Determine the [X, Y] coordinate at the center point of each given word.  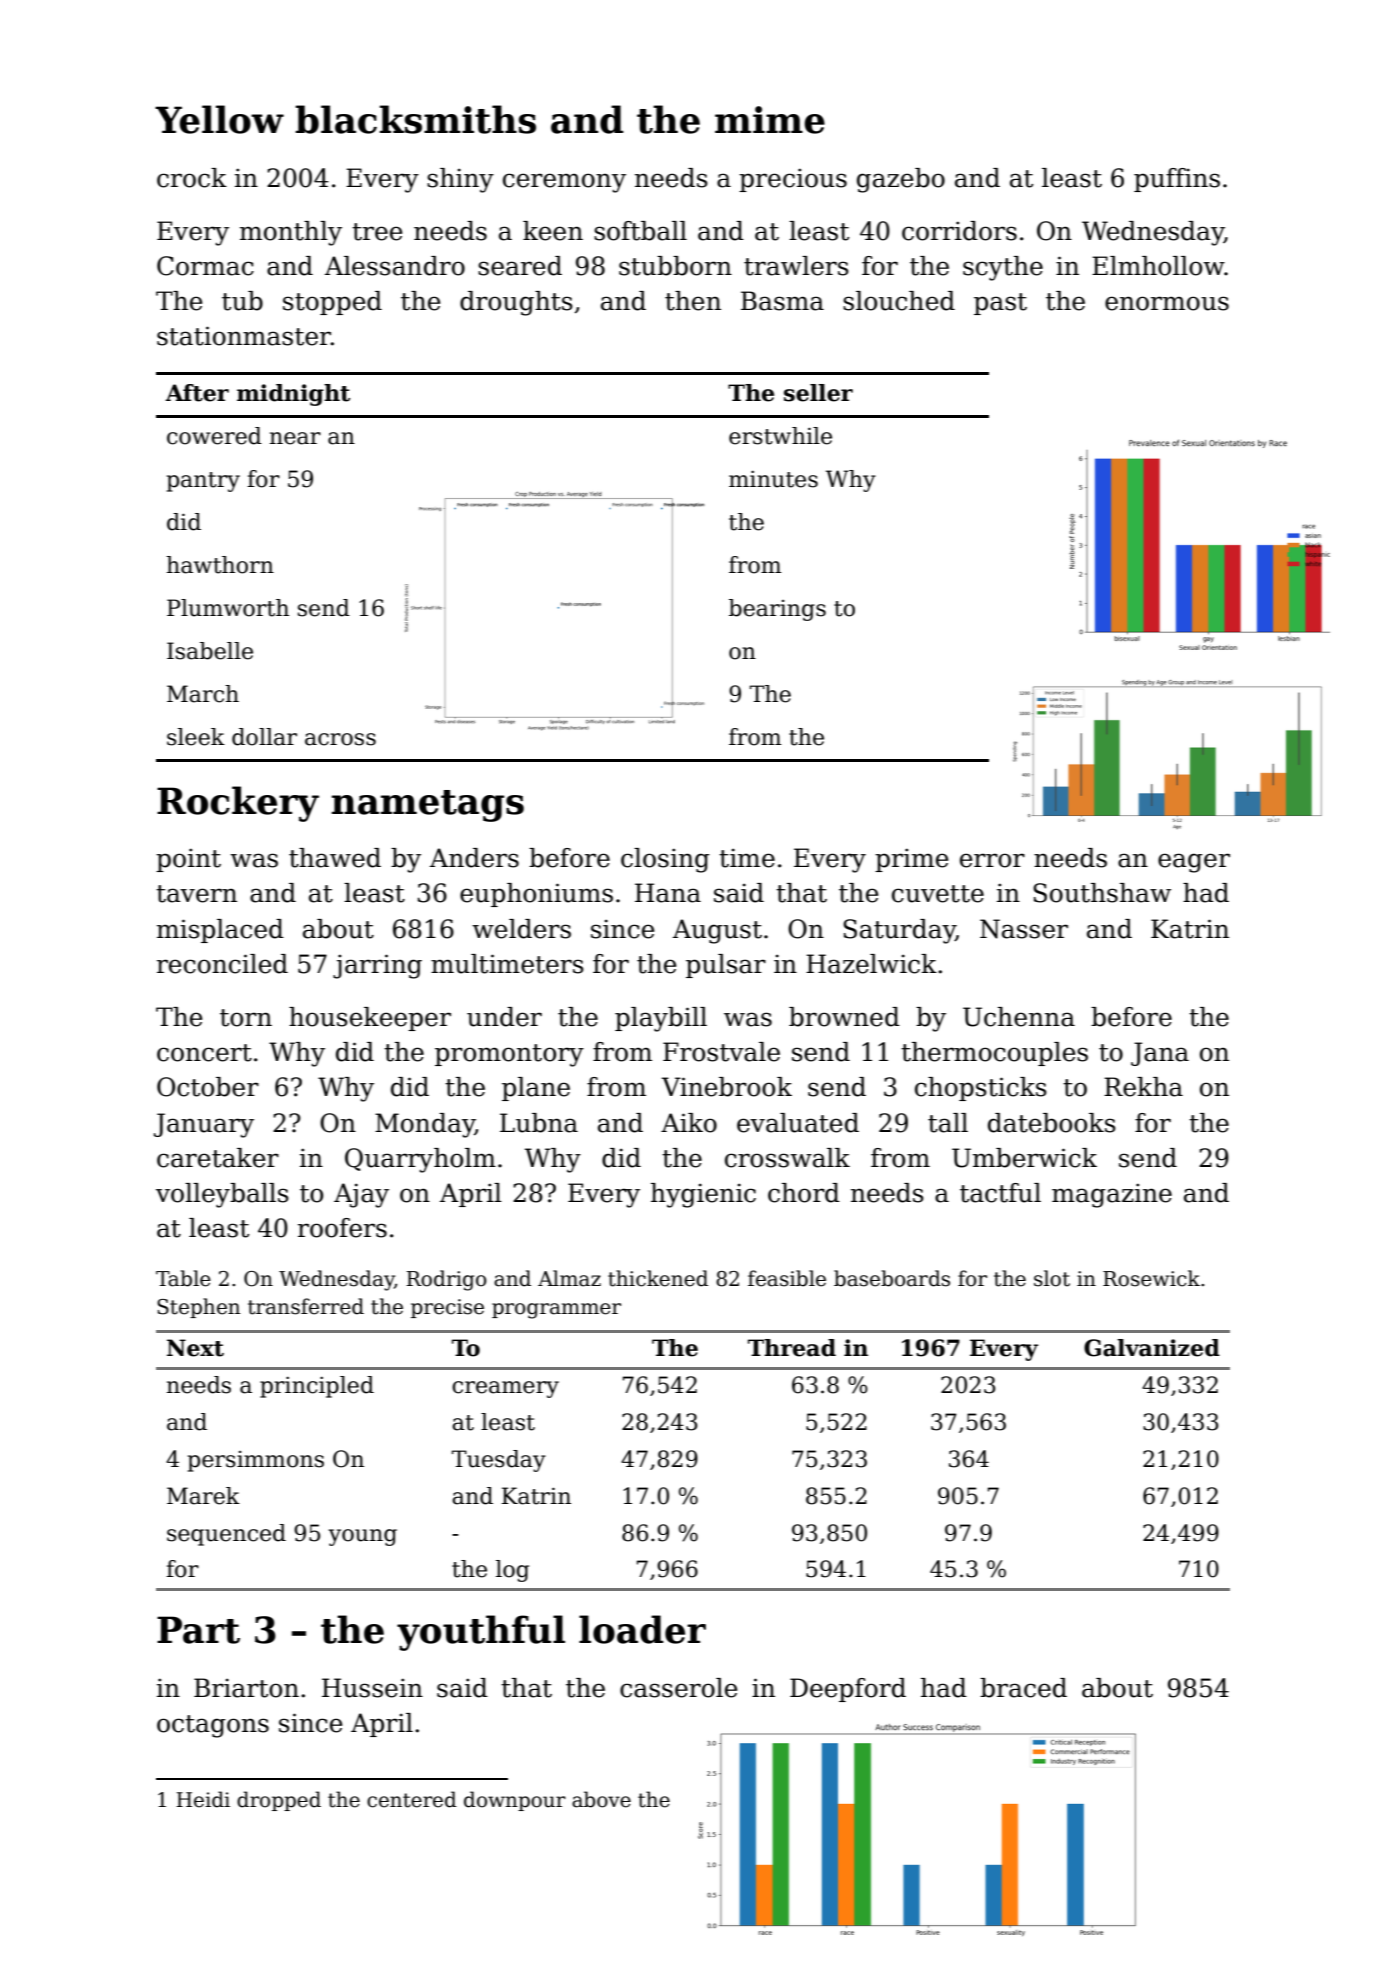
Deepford [848, 1690]
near [295, 438]
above [601, 1799]
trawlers [796, 266]
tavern [196, 894]
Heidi [203, 1799]
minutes [773, 479]
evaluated [798, 1123]
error [992, 860]
